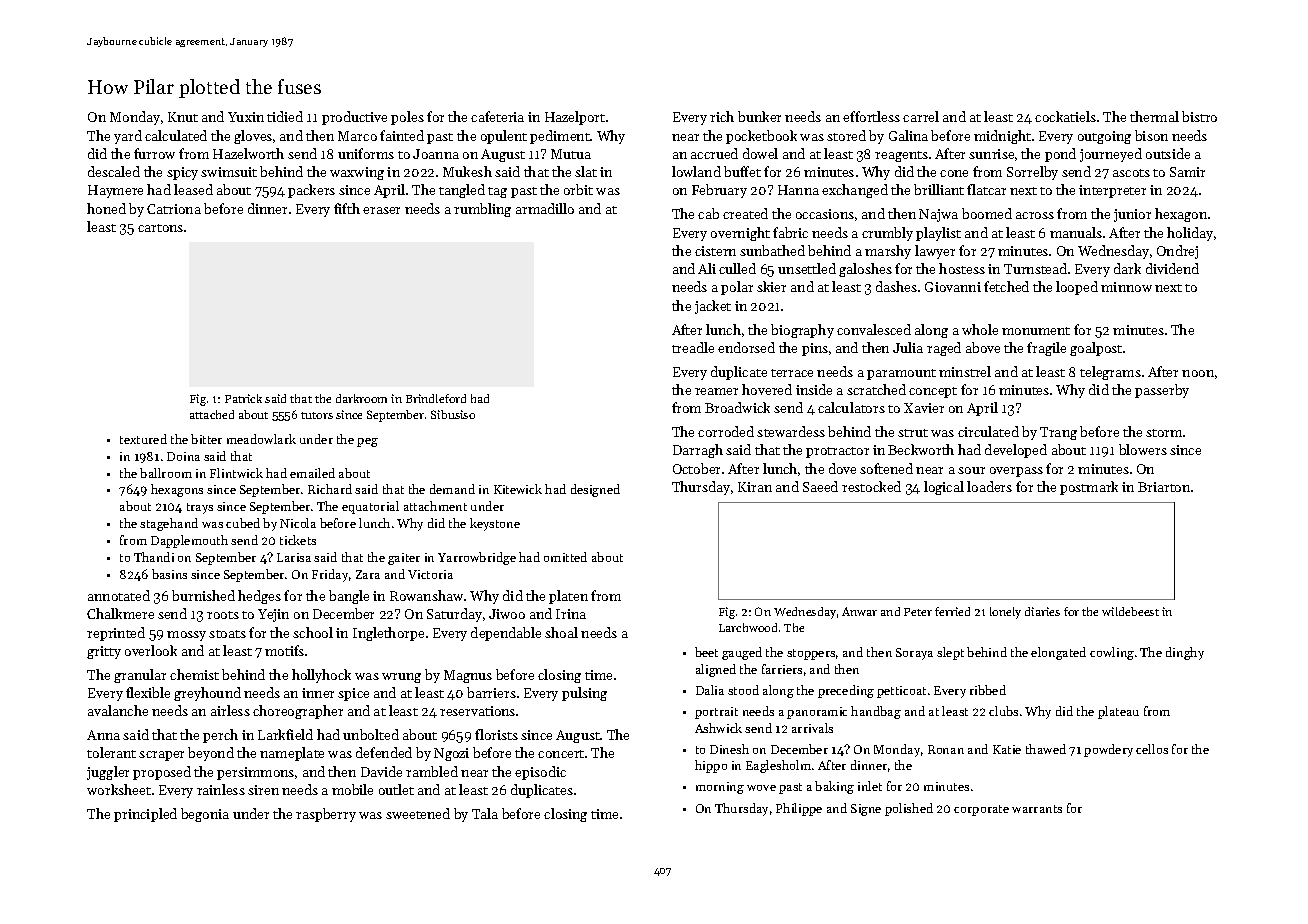 The width and height of the image is (1308, 924). What do you see at coordinates (759, 116) in the image?
I see `bunker` at bounding box center [759, 116].
